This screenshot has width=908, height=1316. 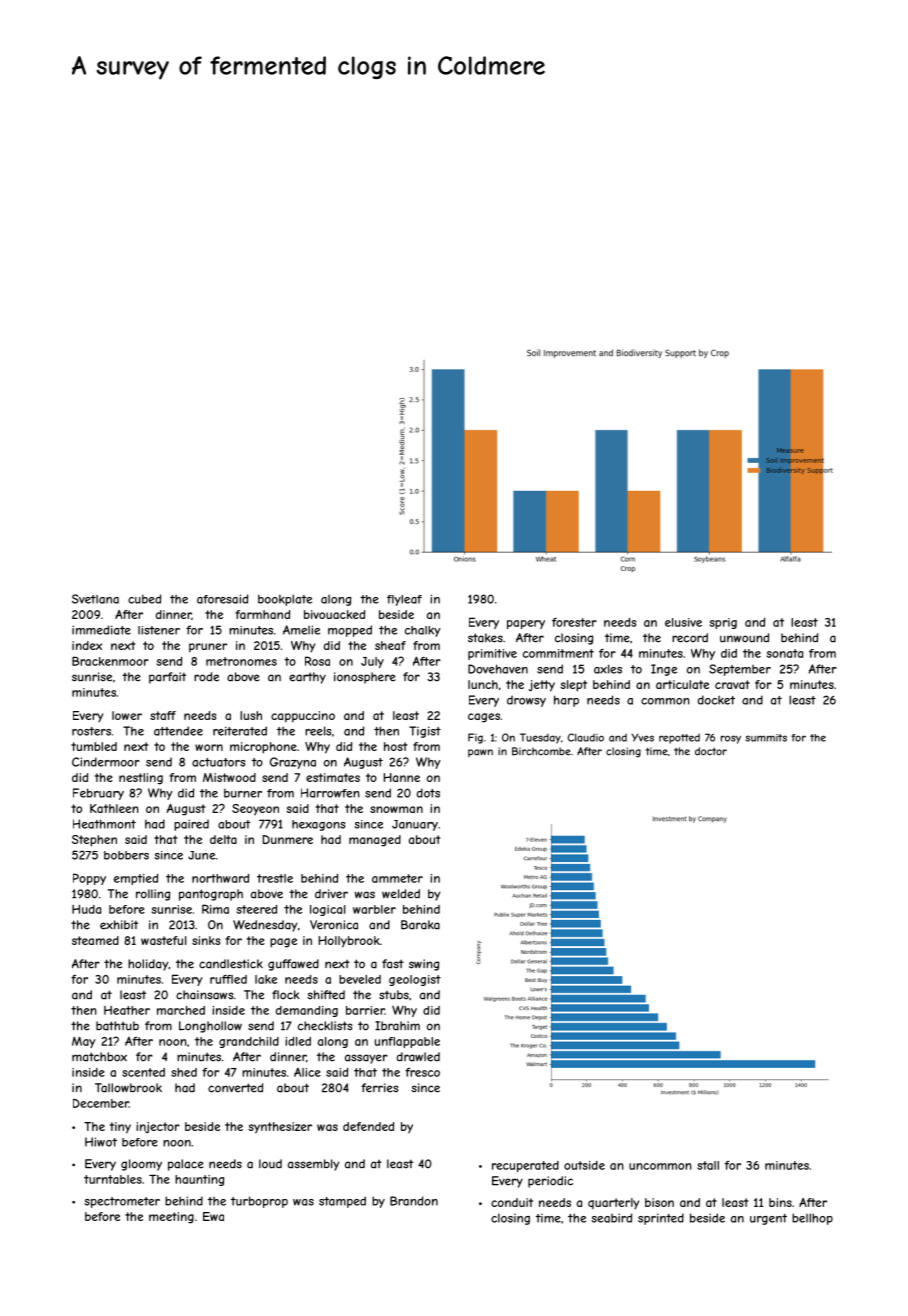 What do you see at coordinates (307, 678) in the screenshot?
I see `earthy` at bounding box center [307, 678].
